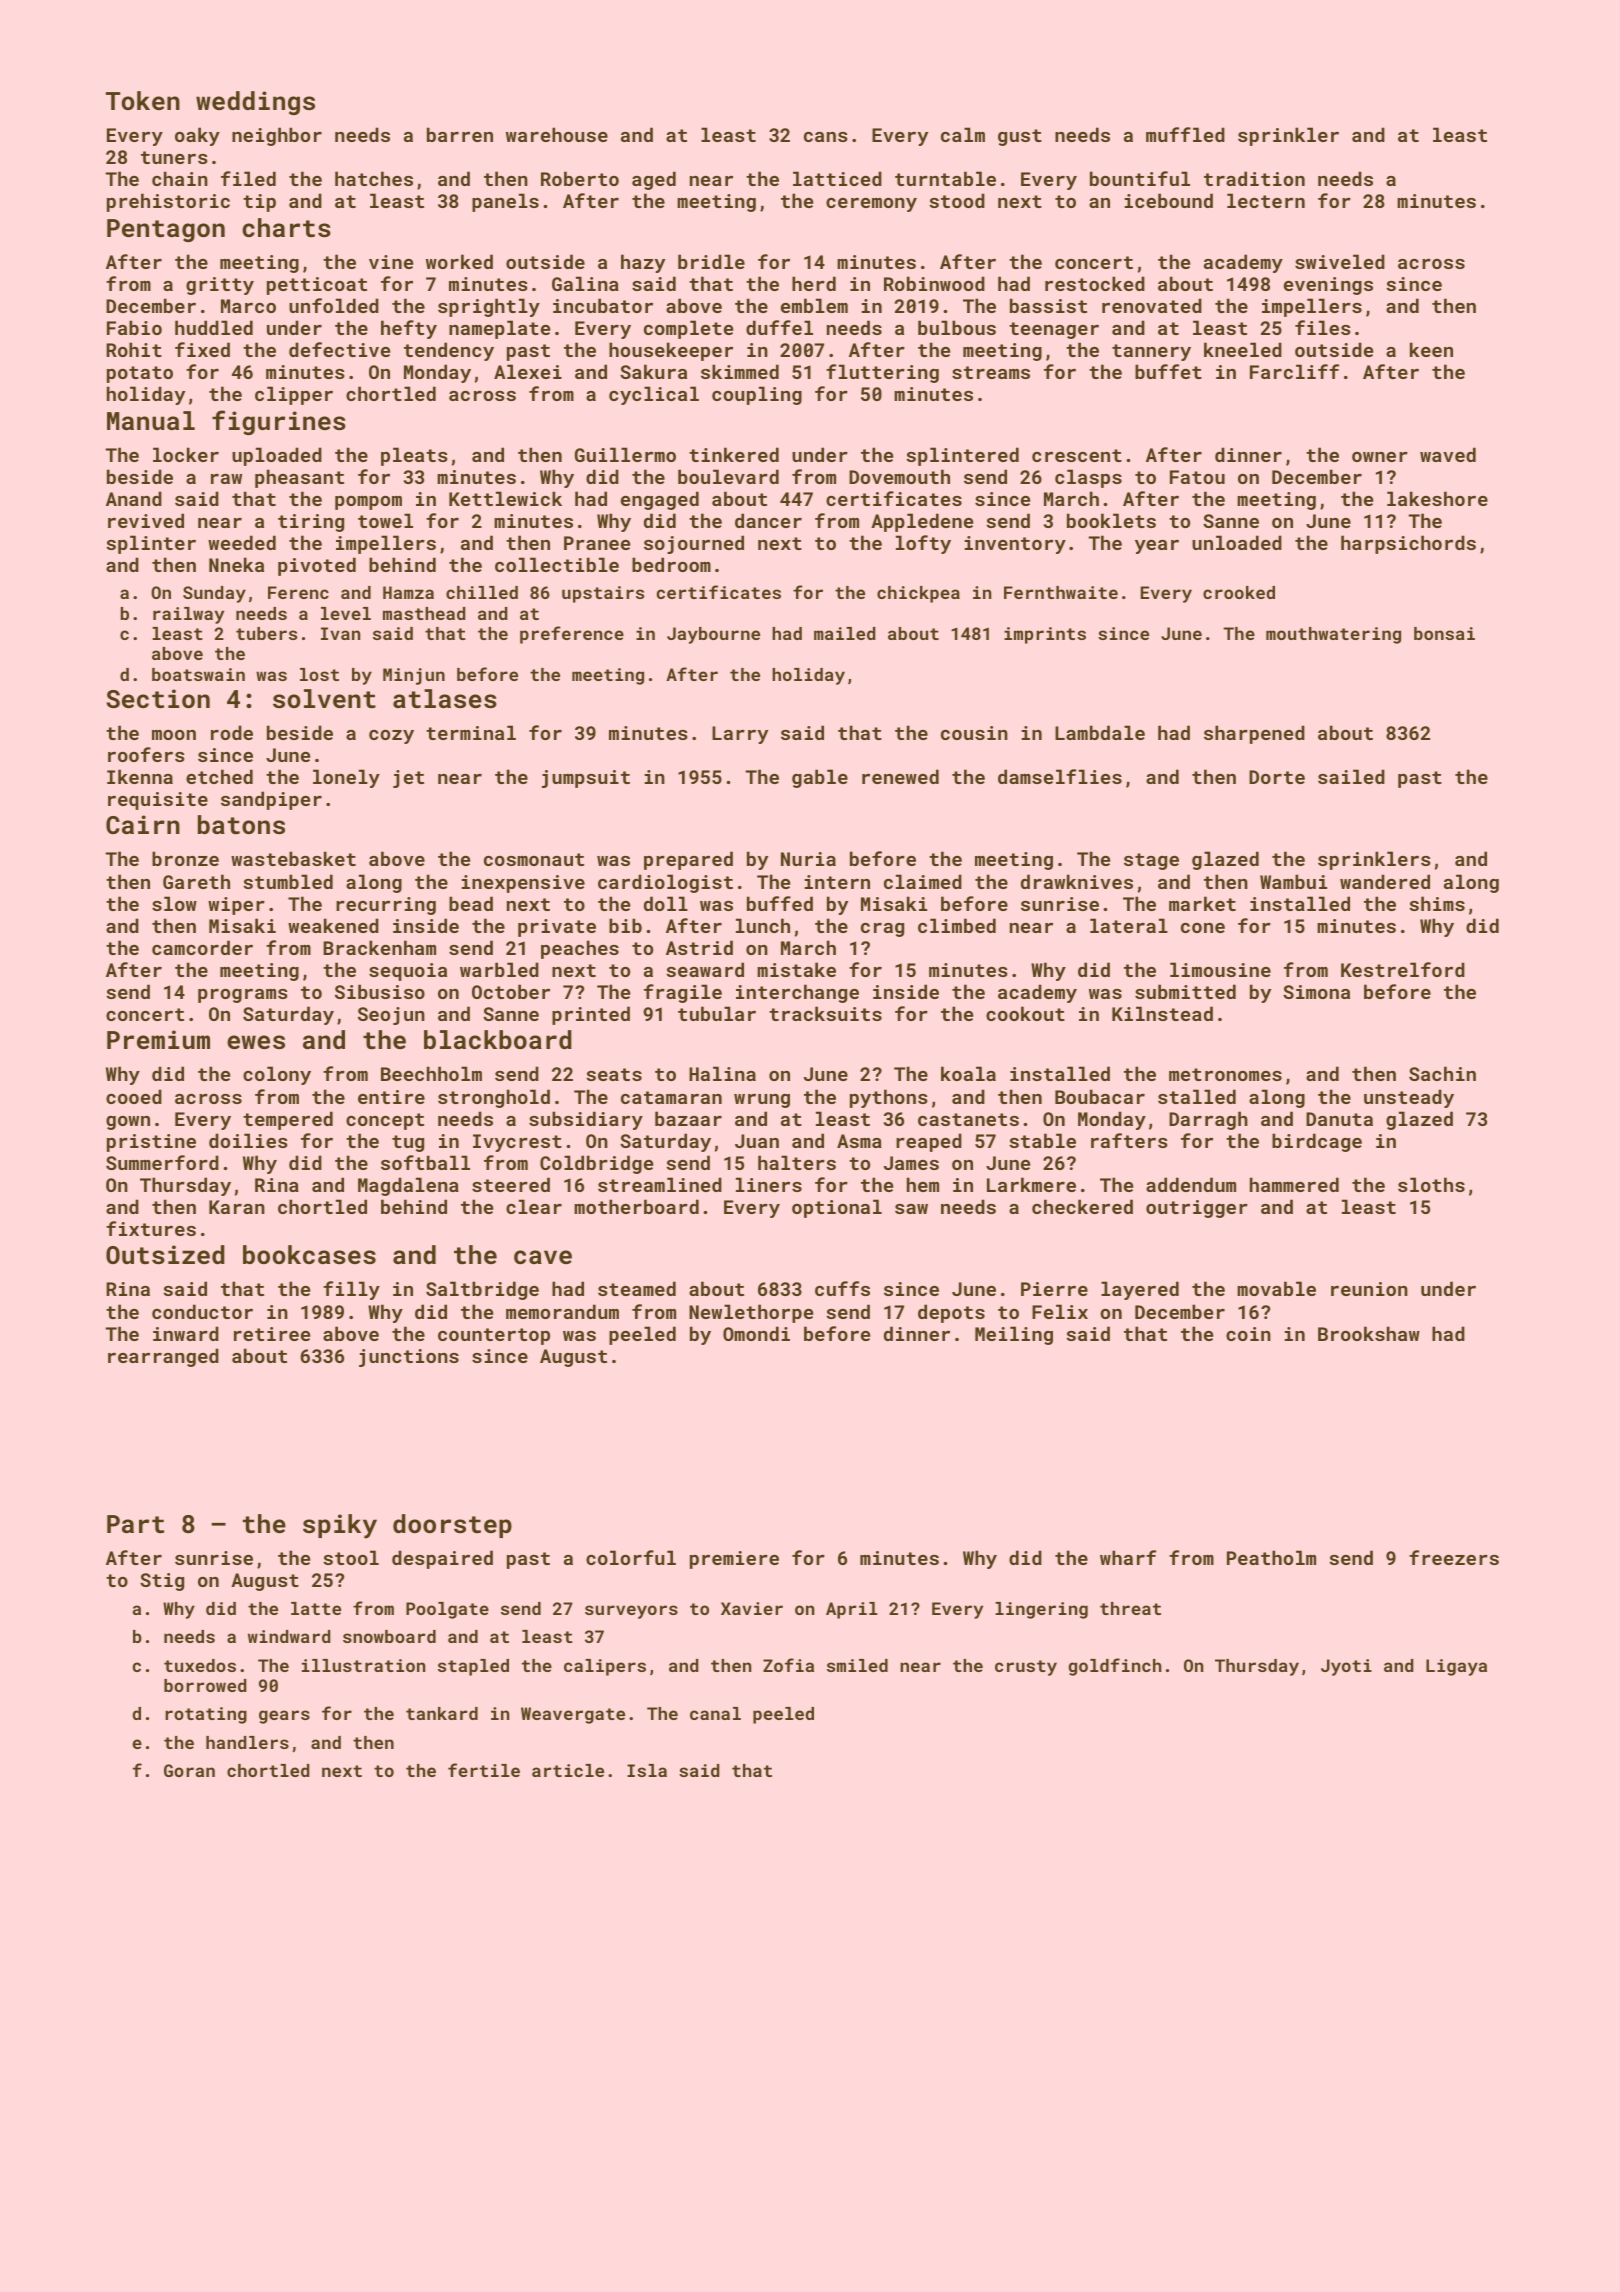 The image size is (1620, 2292). Describe the element at coordinates (1442, 1073) in the screenshot. I see `Sachin` at that location.
